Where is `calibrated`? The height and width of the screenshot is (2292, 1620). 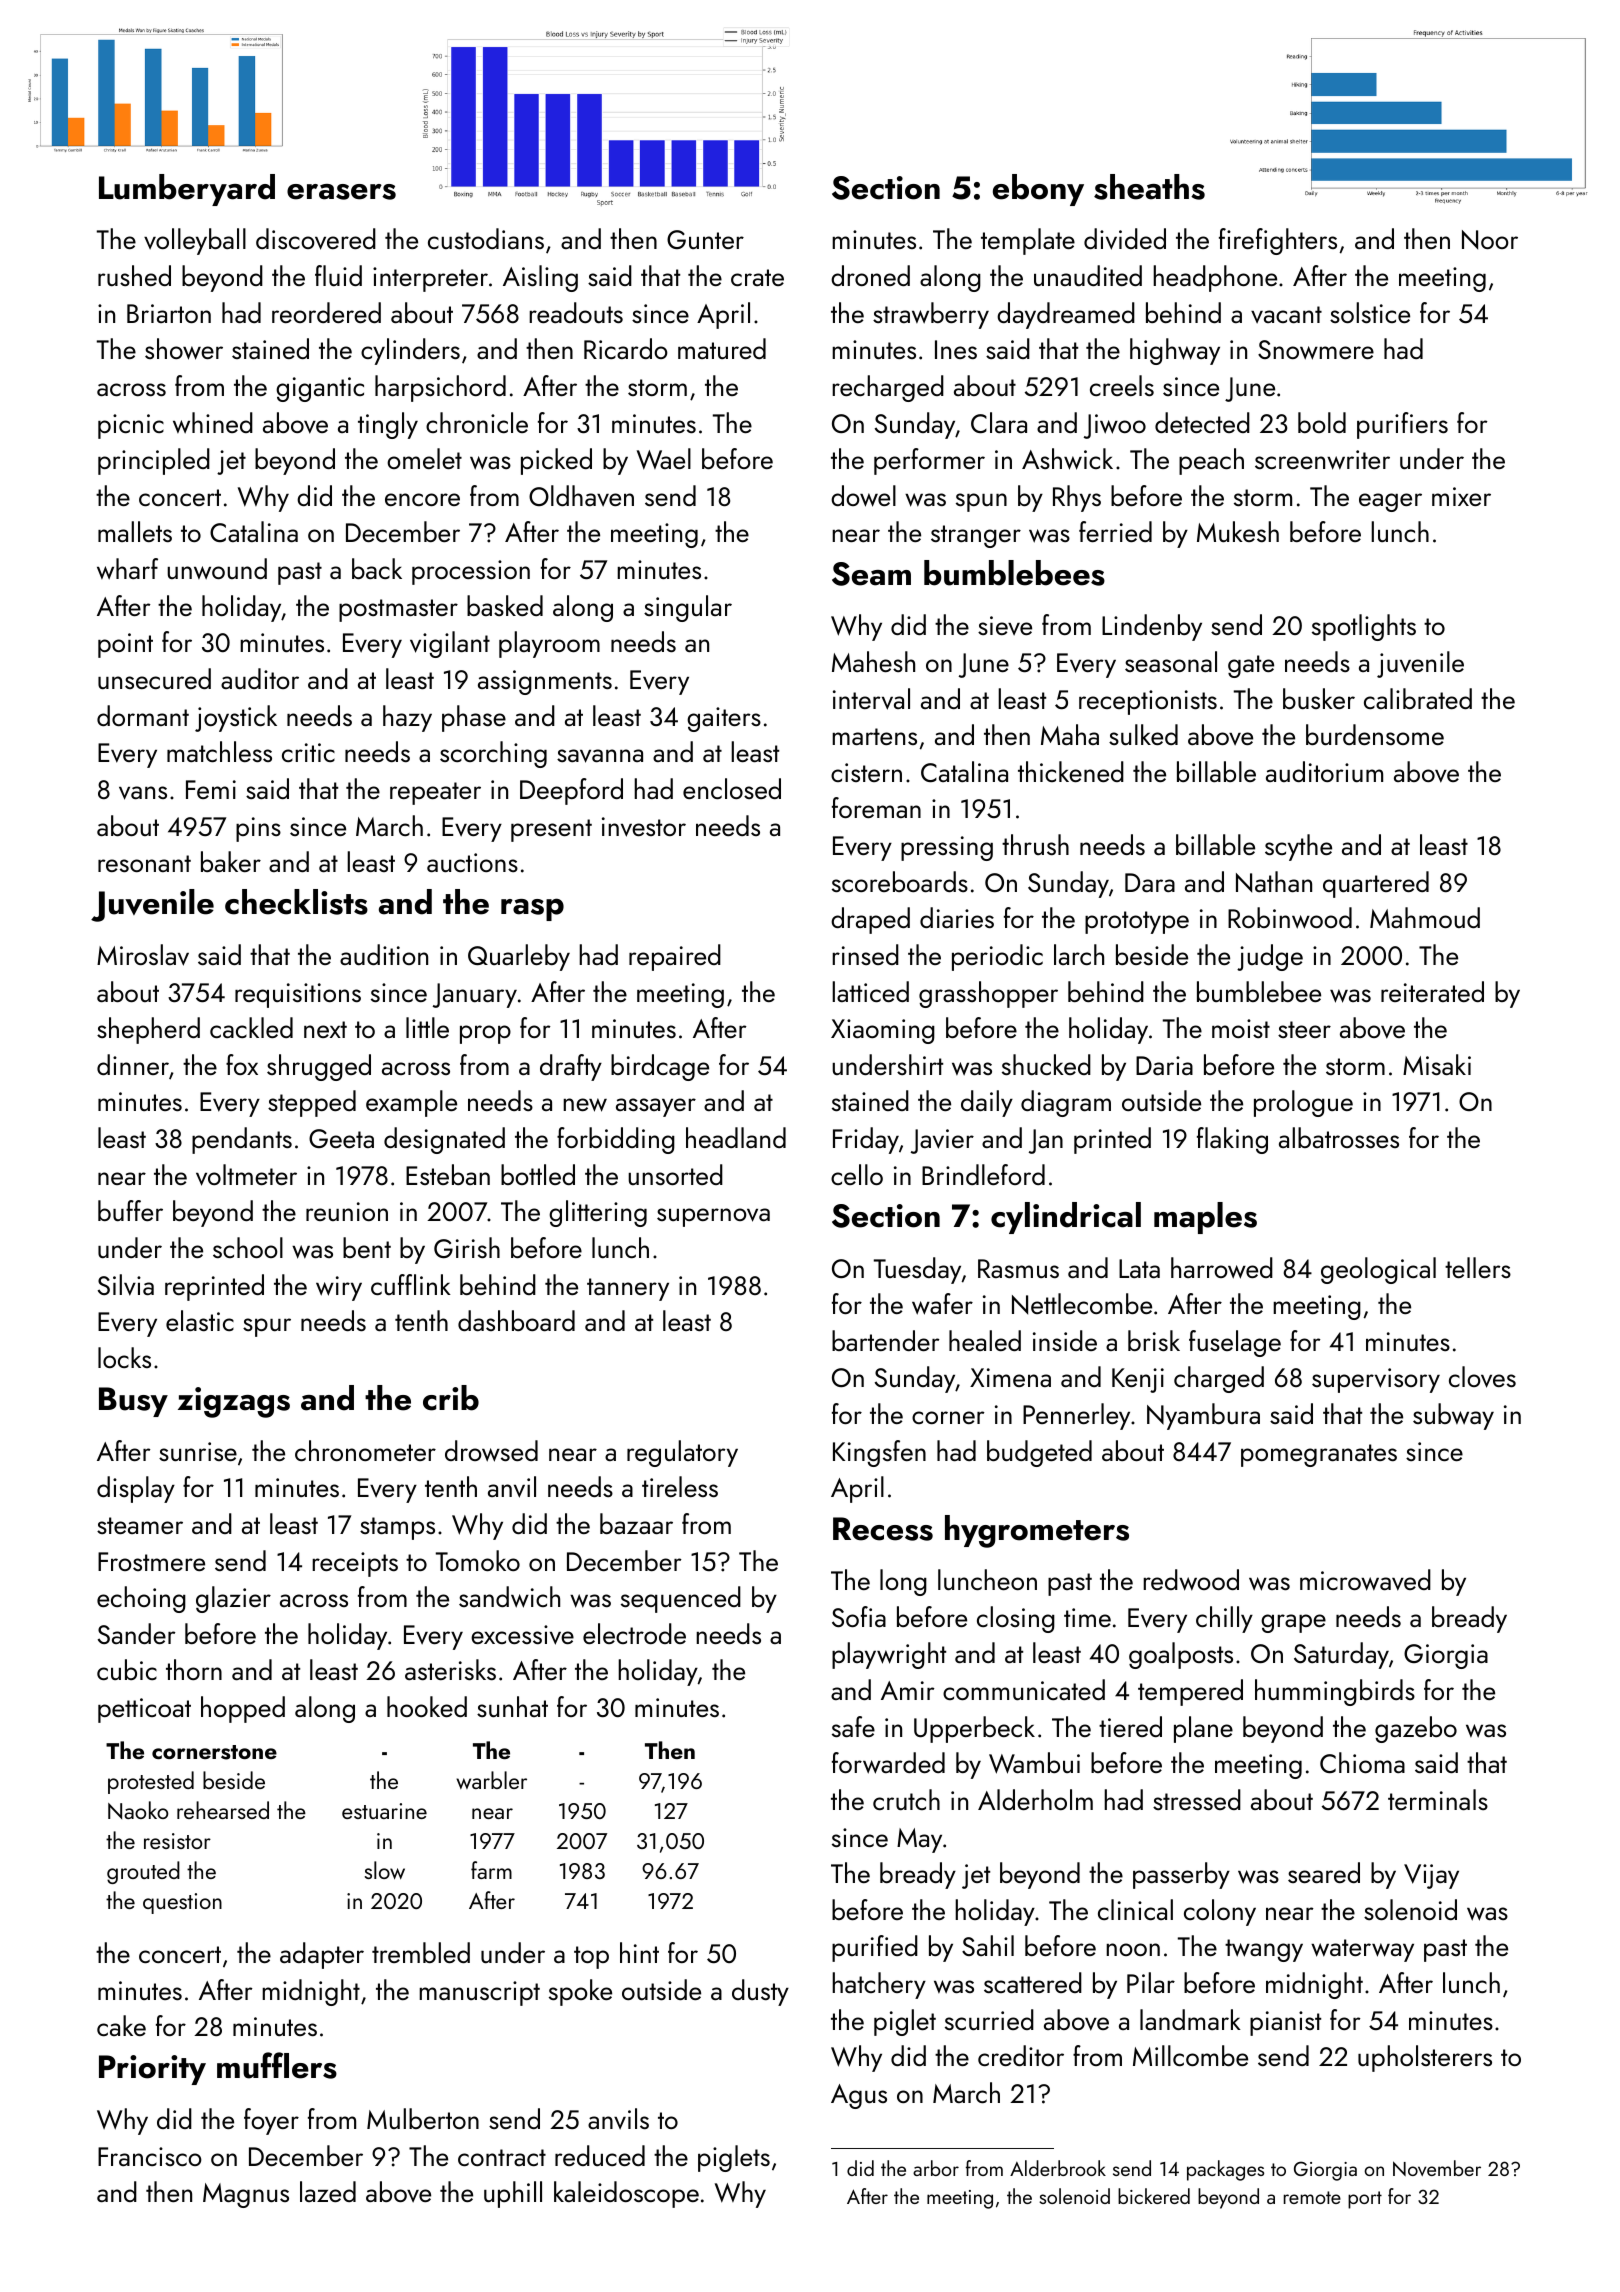
calibrated is located at coordinates (1418, 698).
